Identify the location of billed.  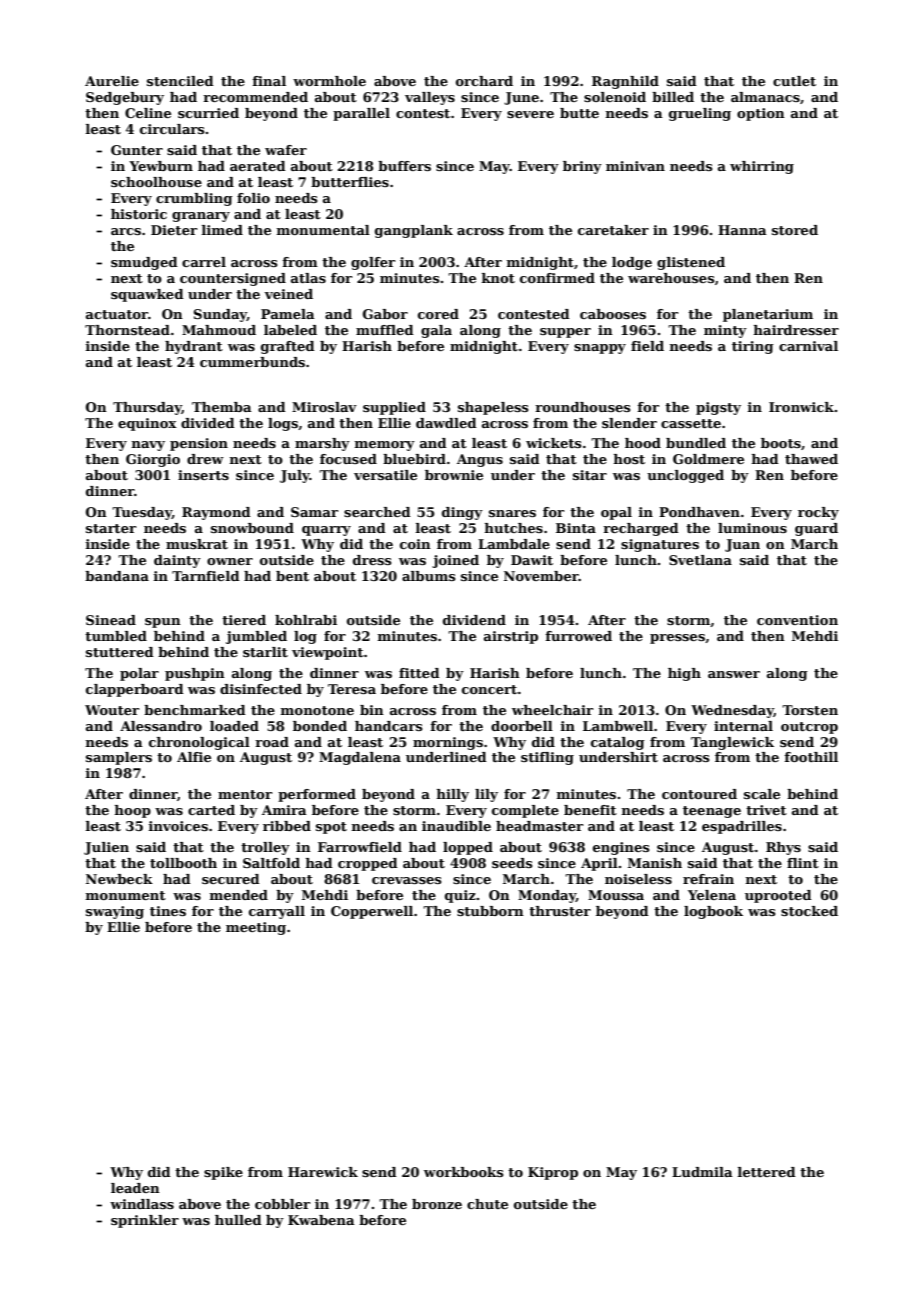
(673, 97).
